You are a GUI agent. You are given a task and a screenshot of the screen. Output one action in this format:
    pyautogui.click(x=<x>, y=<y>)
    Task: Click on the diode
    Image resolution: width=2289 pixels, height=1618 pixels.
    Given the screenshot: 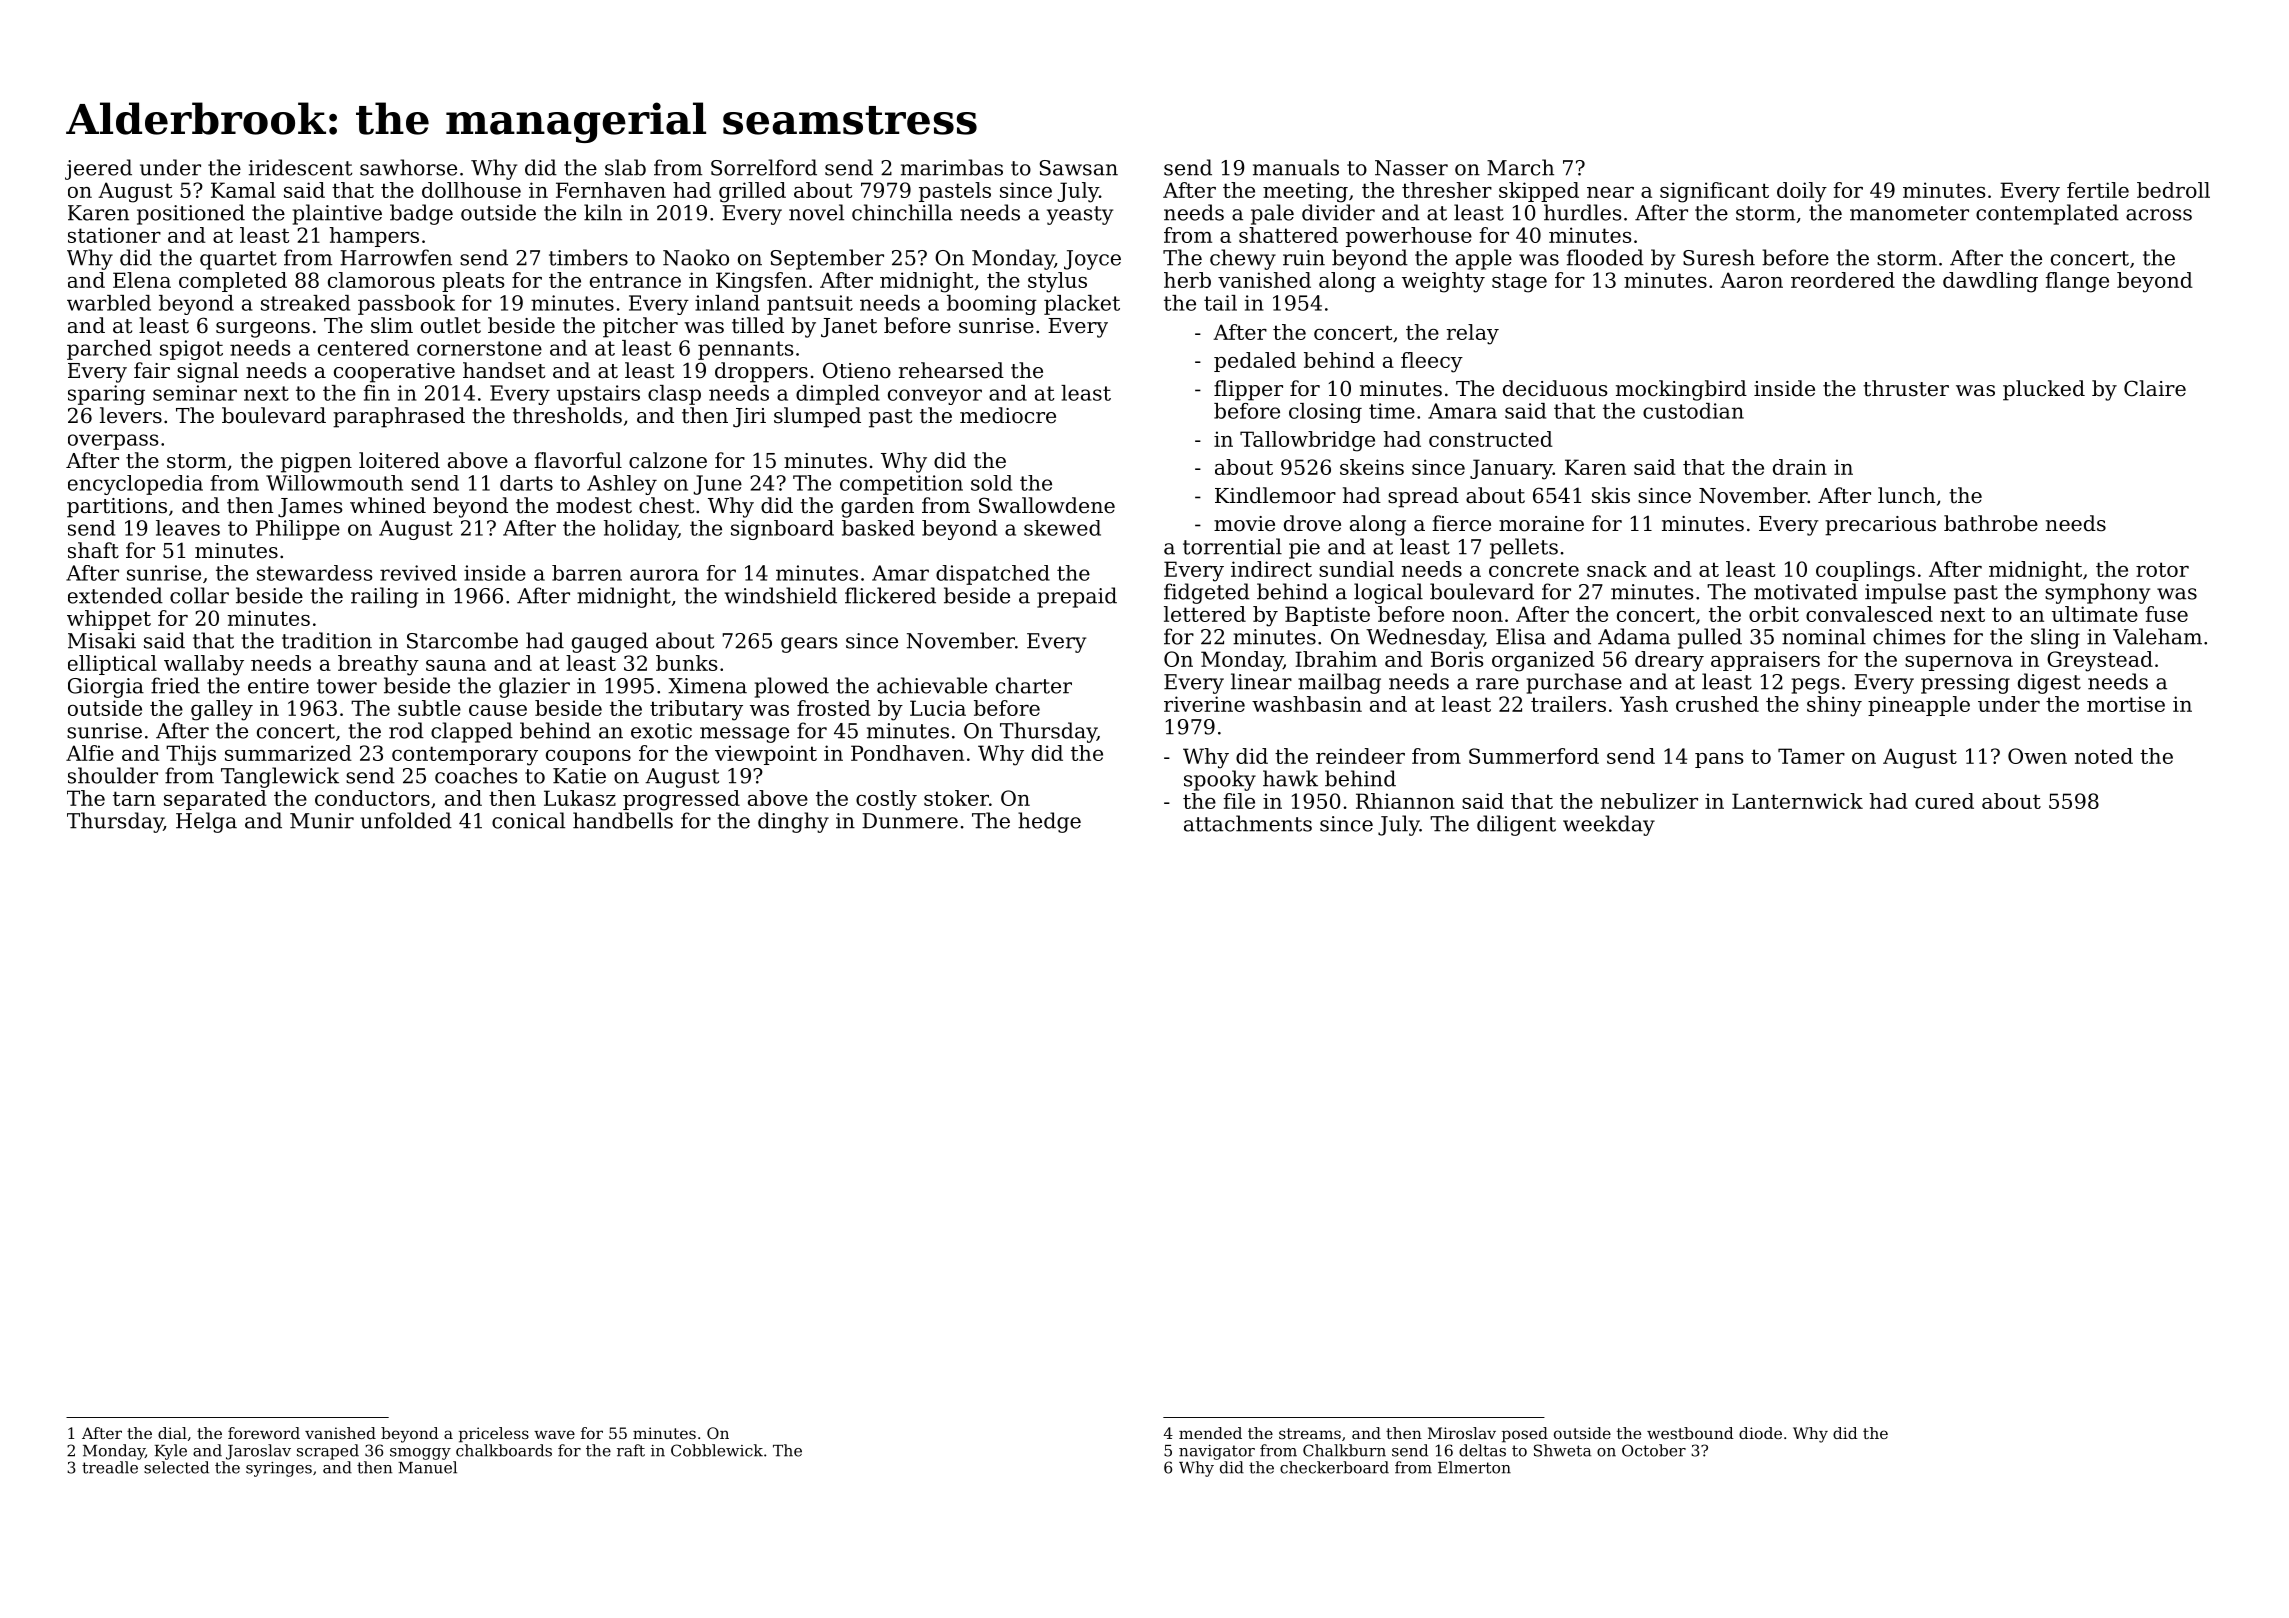 What is the action you would take?
    pyautogui.click(x=1760, y=1433)
